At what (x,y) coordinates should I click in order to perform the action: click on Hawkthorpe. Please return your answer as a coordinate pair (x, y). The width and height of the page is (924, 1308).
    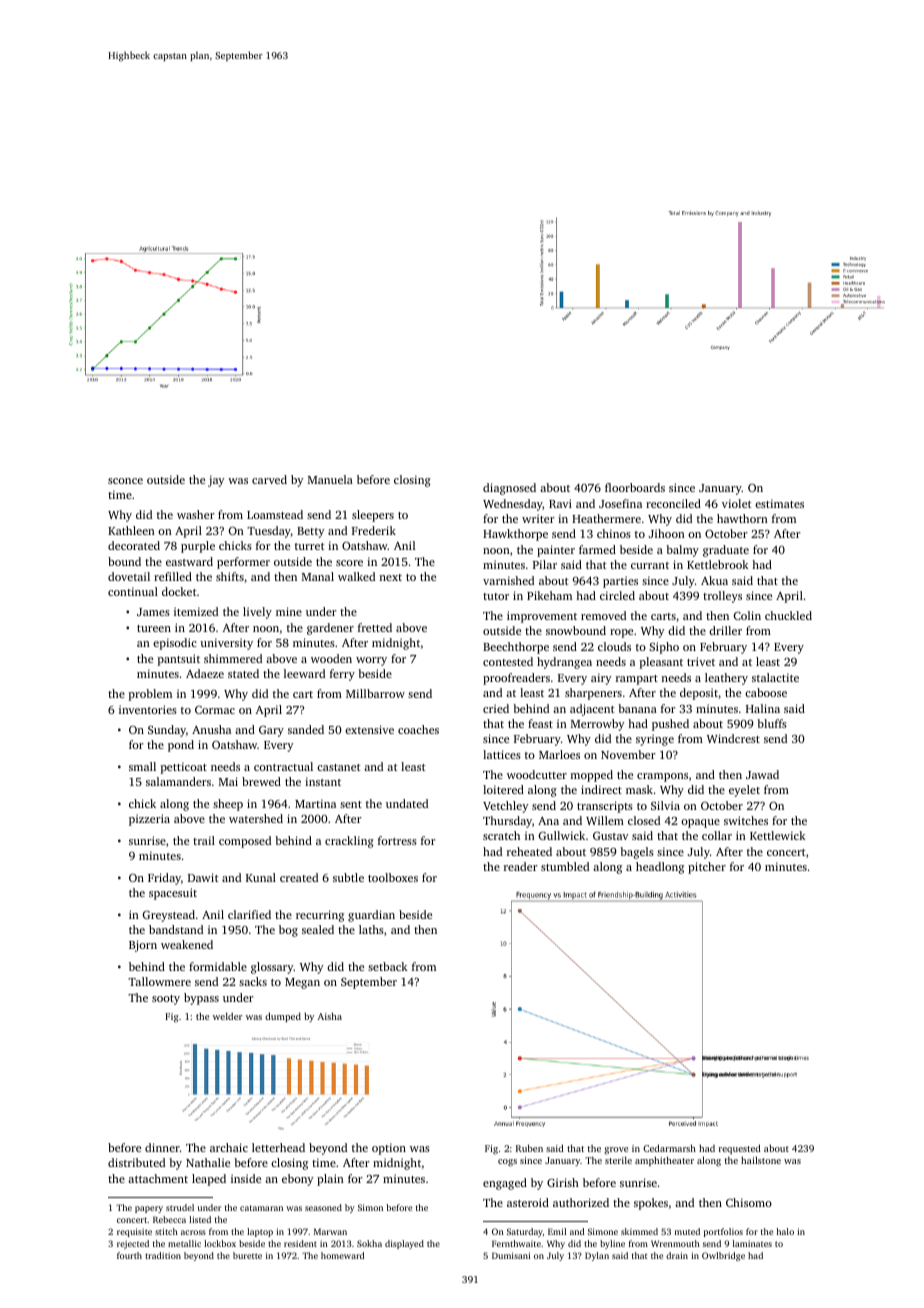
    Looking at the image, I should click on (515, 535).
